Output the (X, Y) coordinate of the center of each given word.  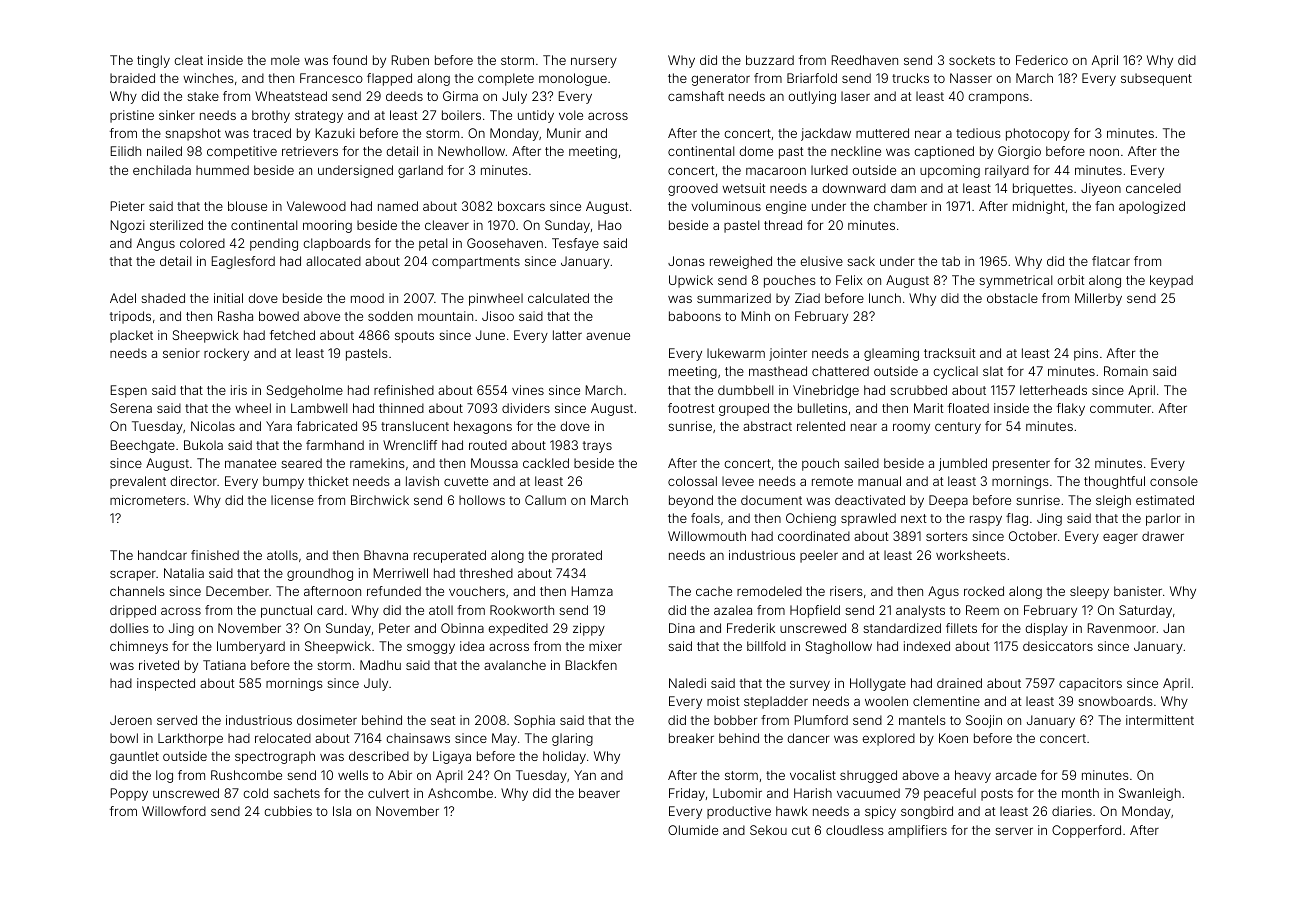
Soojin (984, 721)
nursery (594, 62)
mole (285, 60)
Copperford (1086, 831)
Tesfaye (575, 244)
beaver (599, 793)
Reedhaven (865, 60)
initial (228, 298)
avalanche (515, 665)
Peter (394, 628)
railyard (1007, 171)
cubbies (288, 811)
